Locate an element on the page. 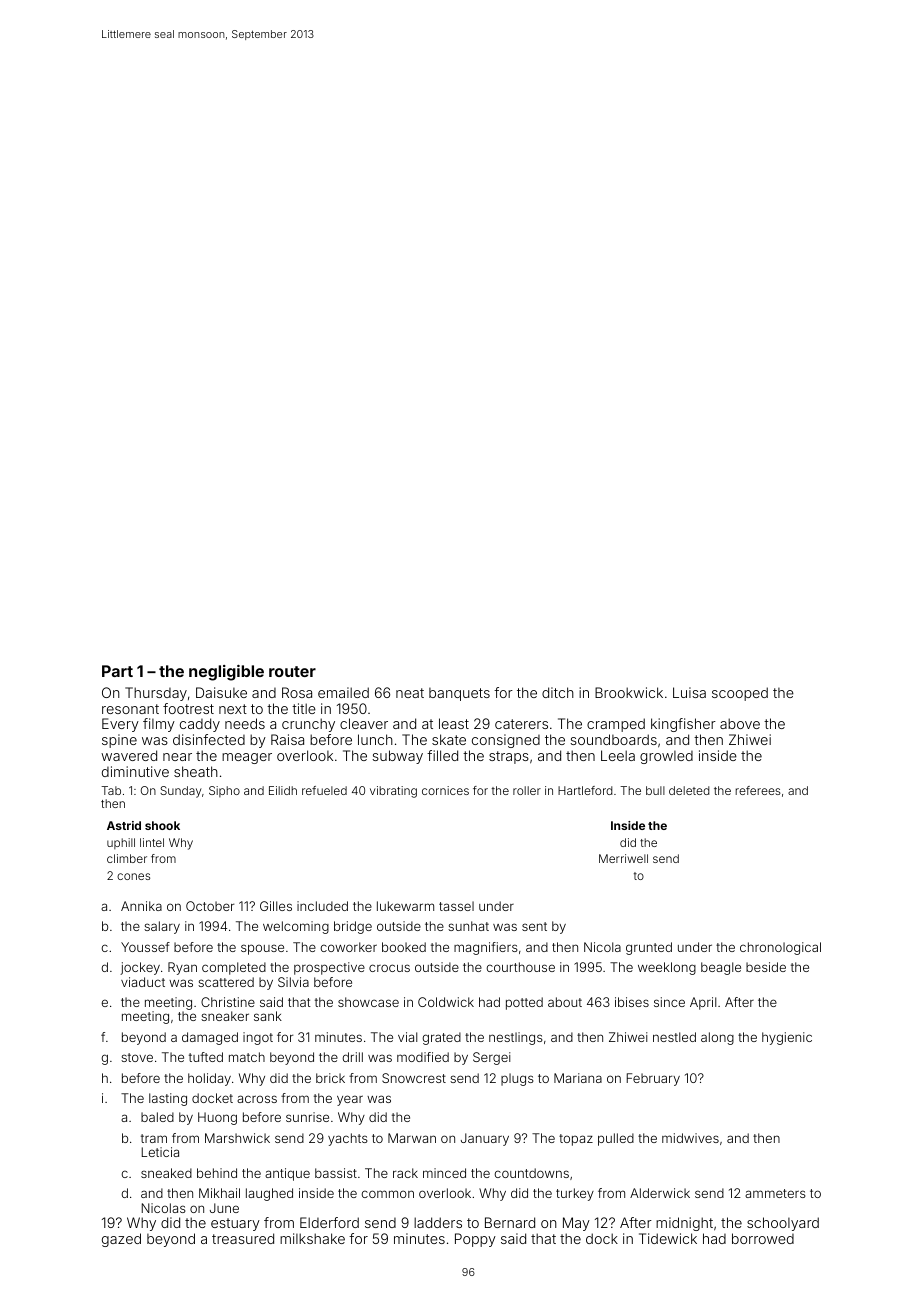 This page has width=924, height=1308. ibises is located at coordinates (632, 1002).
